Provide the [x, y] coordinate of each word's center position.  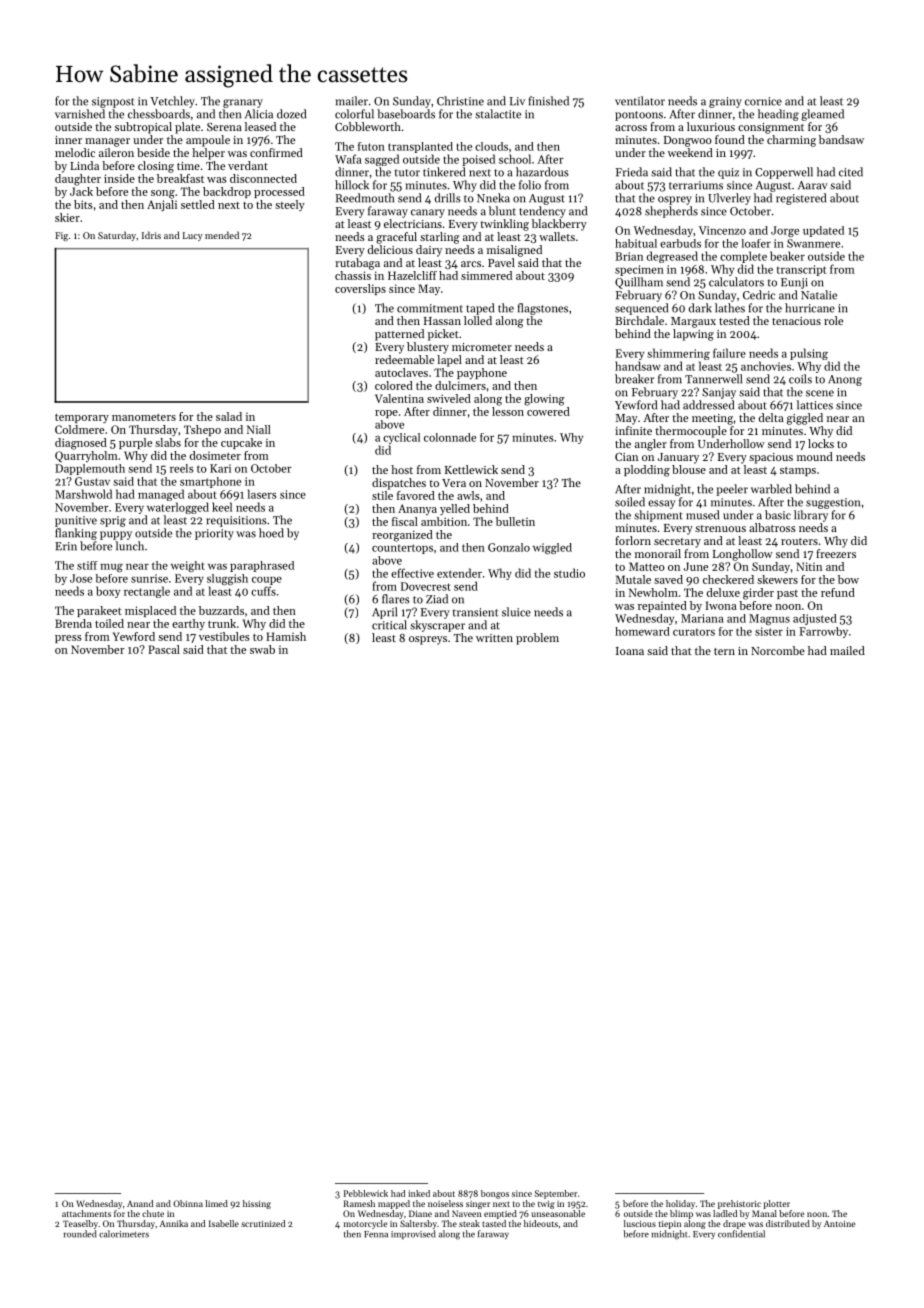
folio [530, 185]
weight [188, 566]
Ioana [630, 651]
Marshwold [83, 494]
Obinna [188, 1203]
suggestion [833, 503]
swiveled [449, 398]
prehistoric [739, 1204]
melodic [75, 152]
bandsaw [841, 139]
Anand [140, 1203]
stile [382, 495]
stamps [798, 471]
